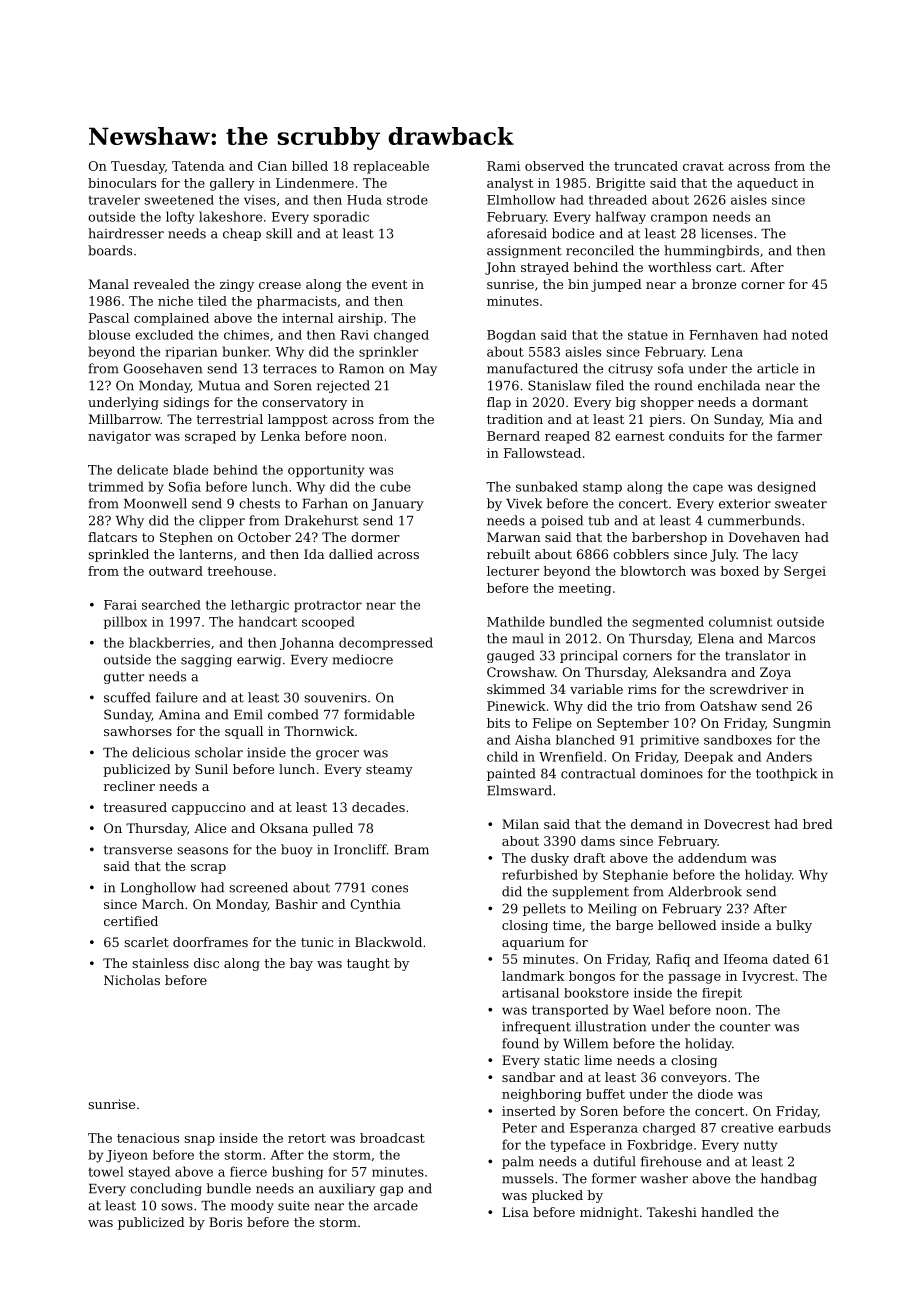 The width and height of the image is (924, 1314). What do you see at coordinates (554, 166) in the image?
I see `observed` at bounding box center [554, 166].
